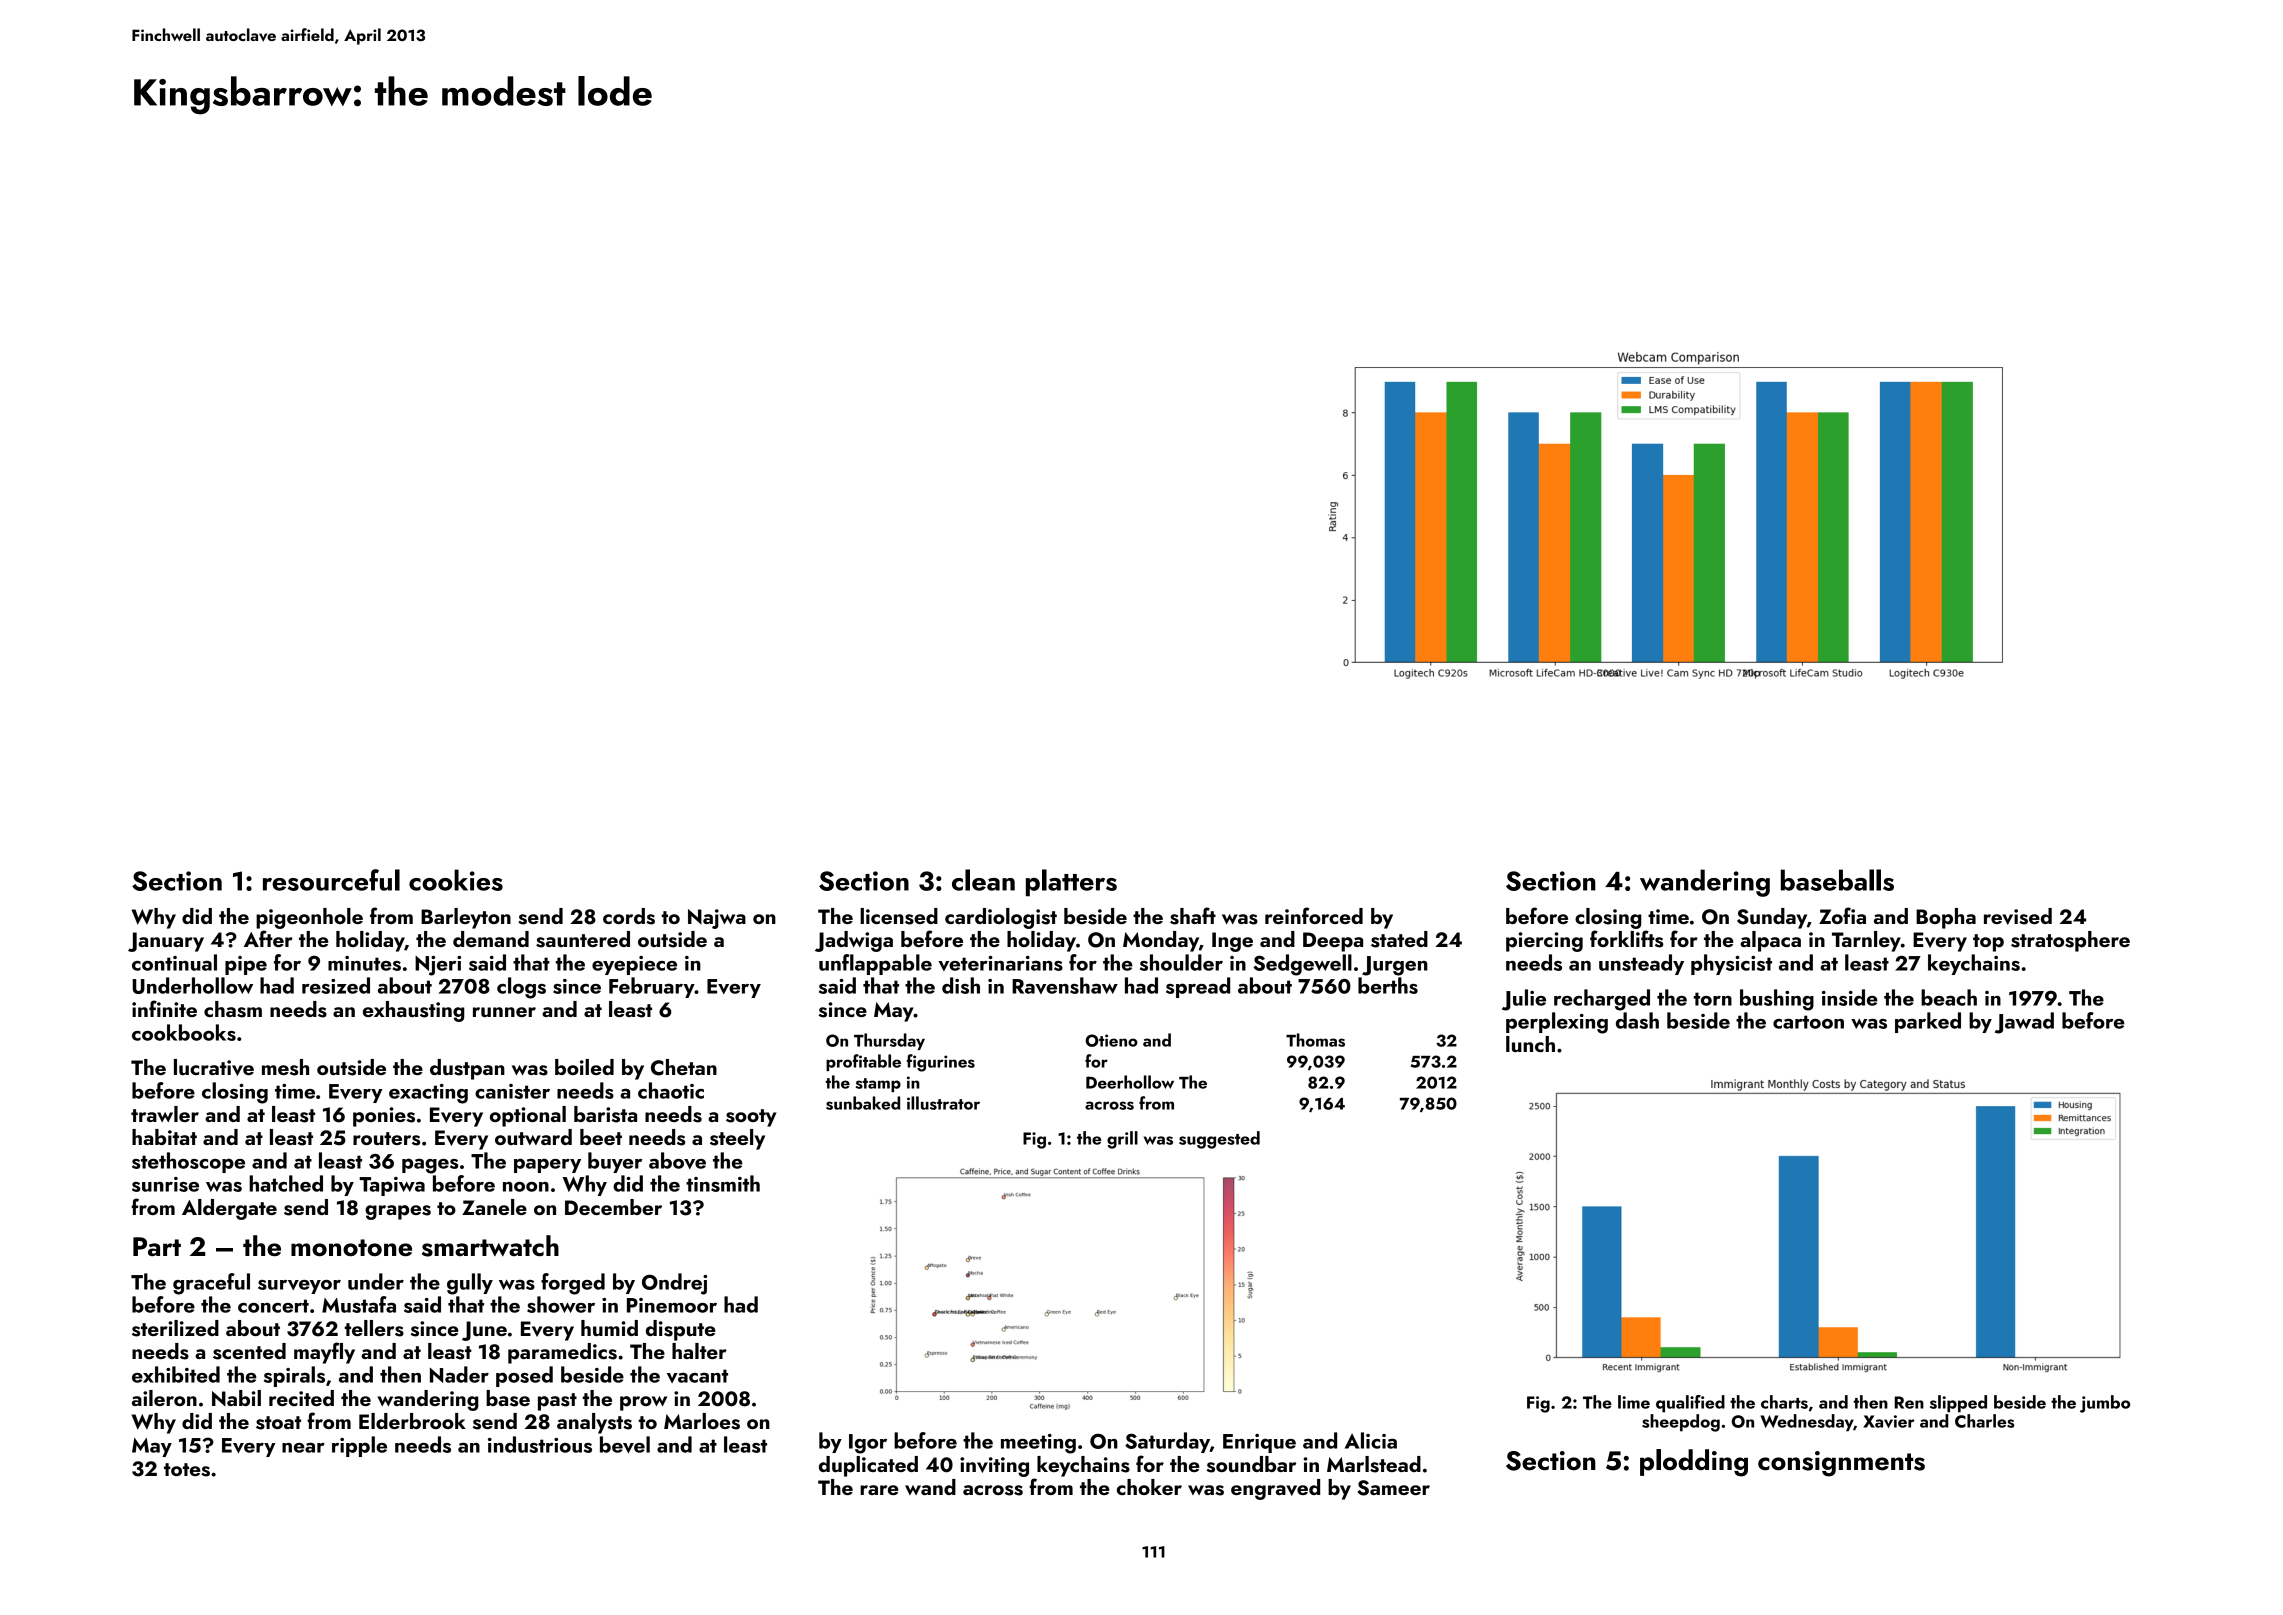 The width and height of the screenshot is (2283, 1615). Describe the element at coordinates (634, 965) in the screenshot. I see `eyepiece` at that location.
